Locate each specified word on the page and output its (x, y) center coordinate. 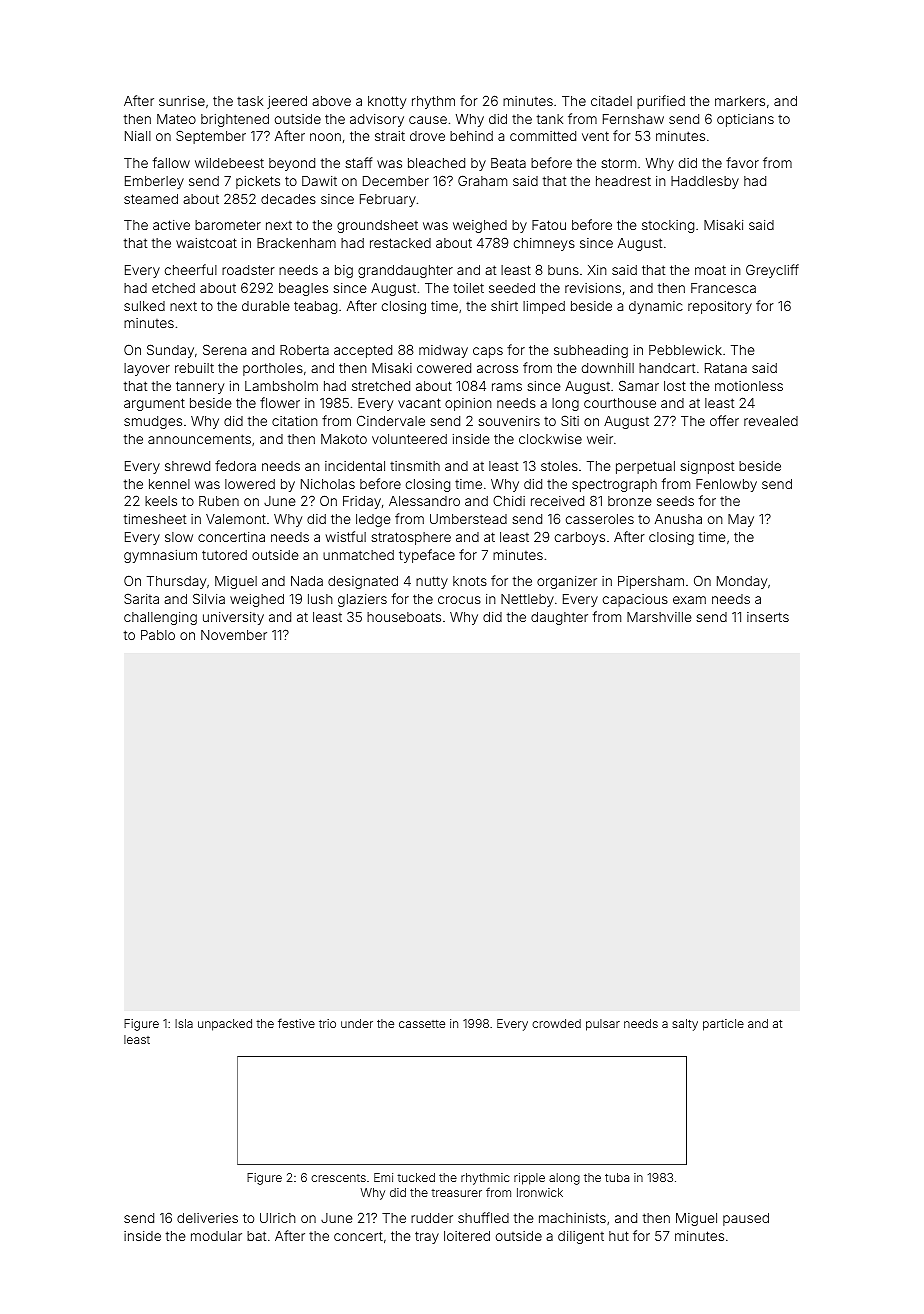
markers (740, 101)
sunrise (182, 101)
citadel (611, 101)
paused (746, 1219)
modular (216, 1236)
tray (427, 1237)
